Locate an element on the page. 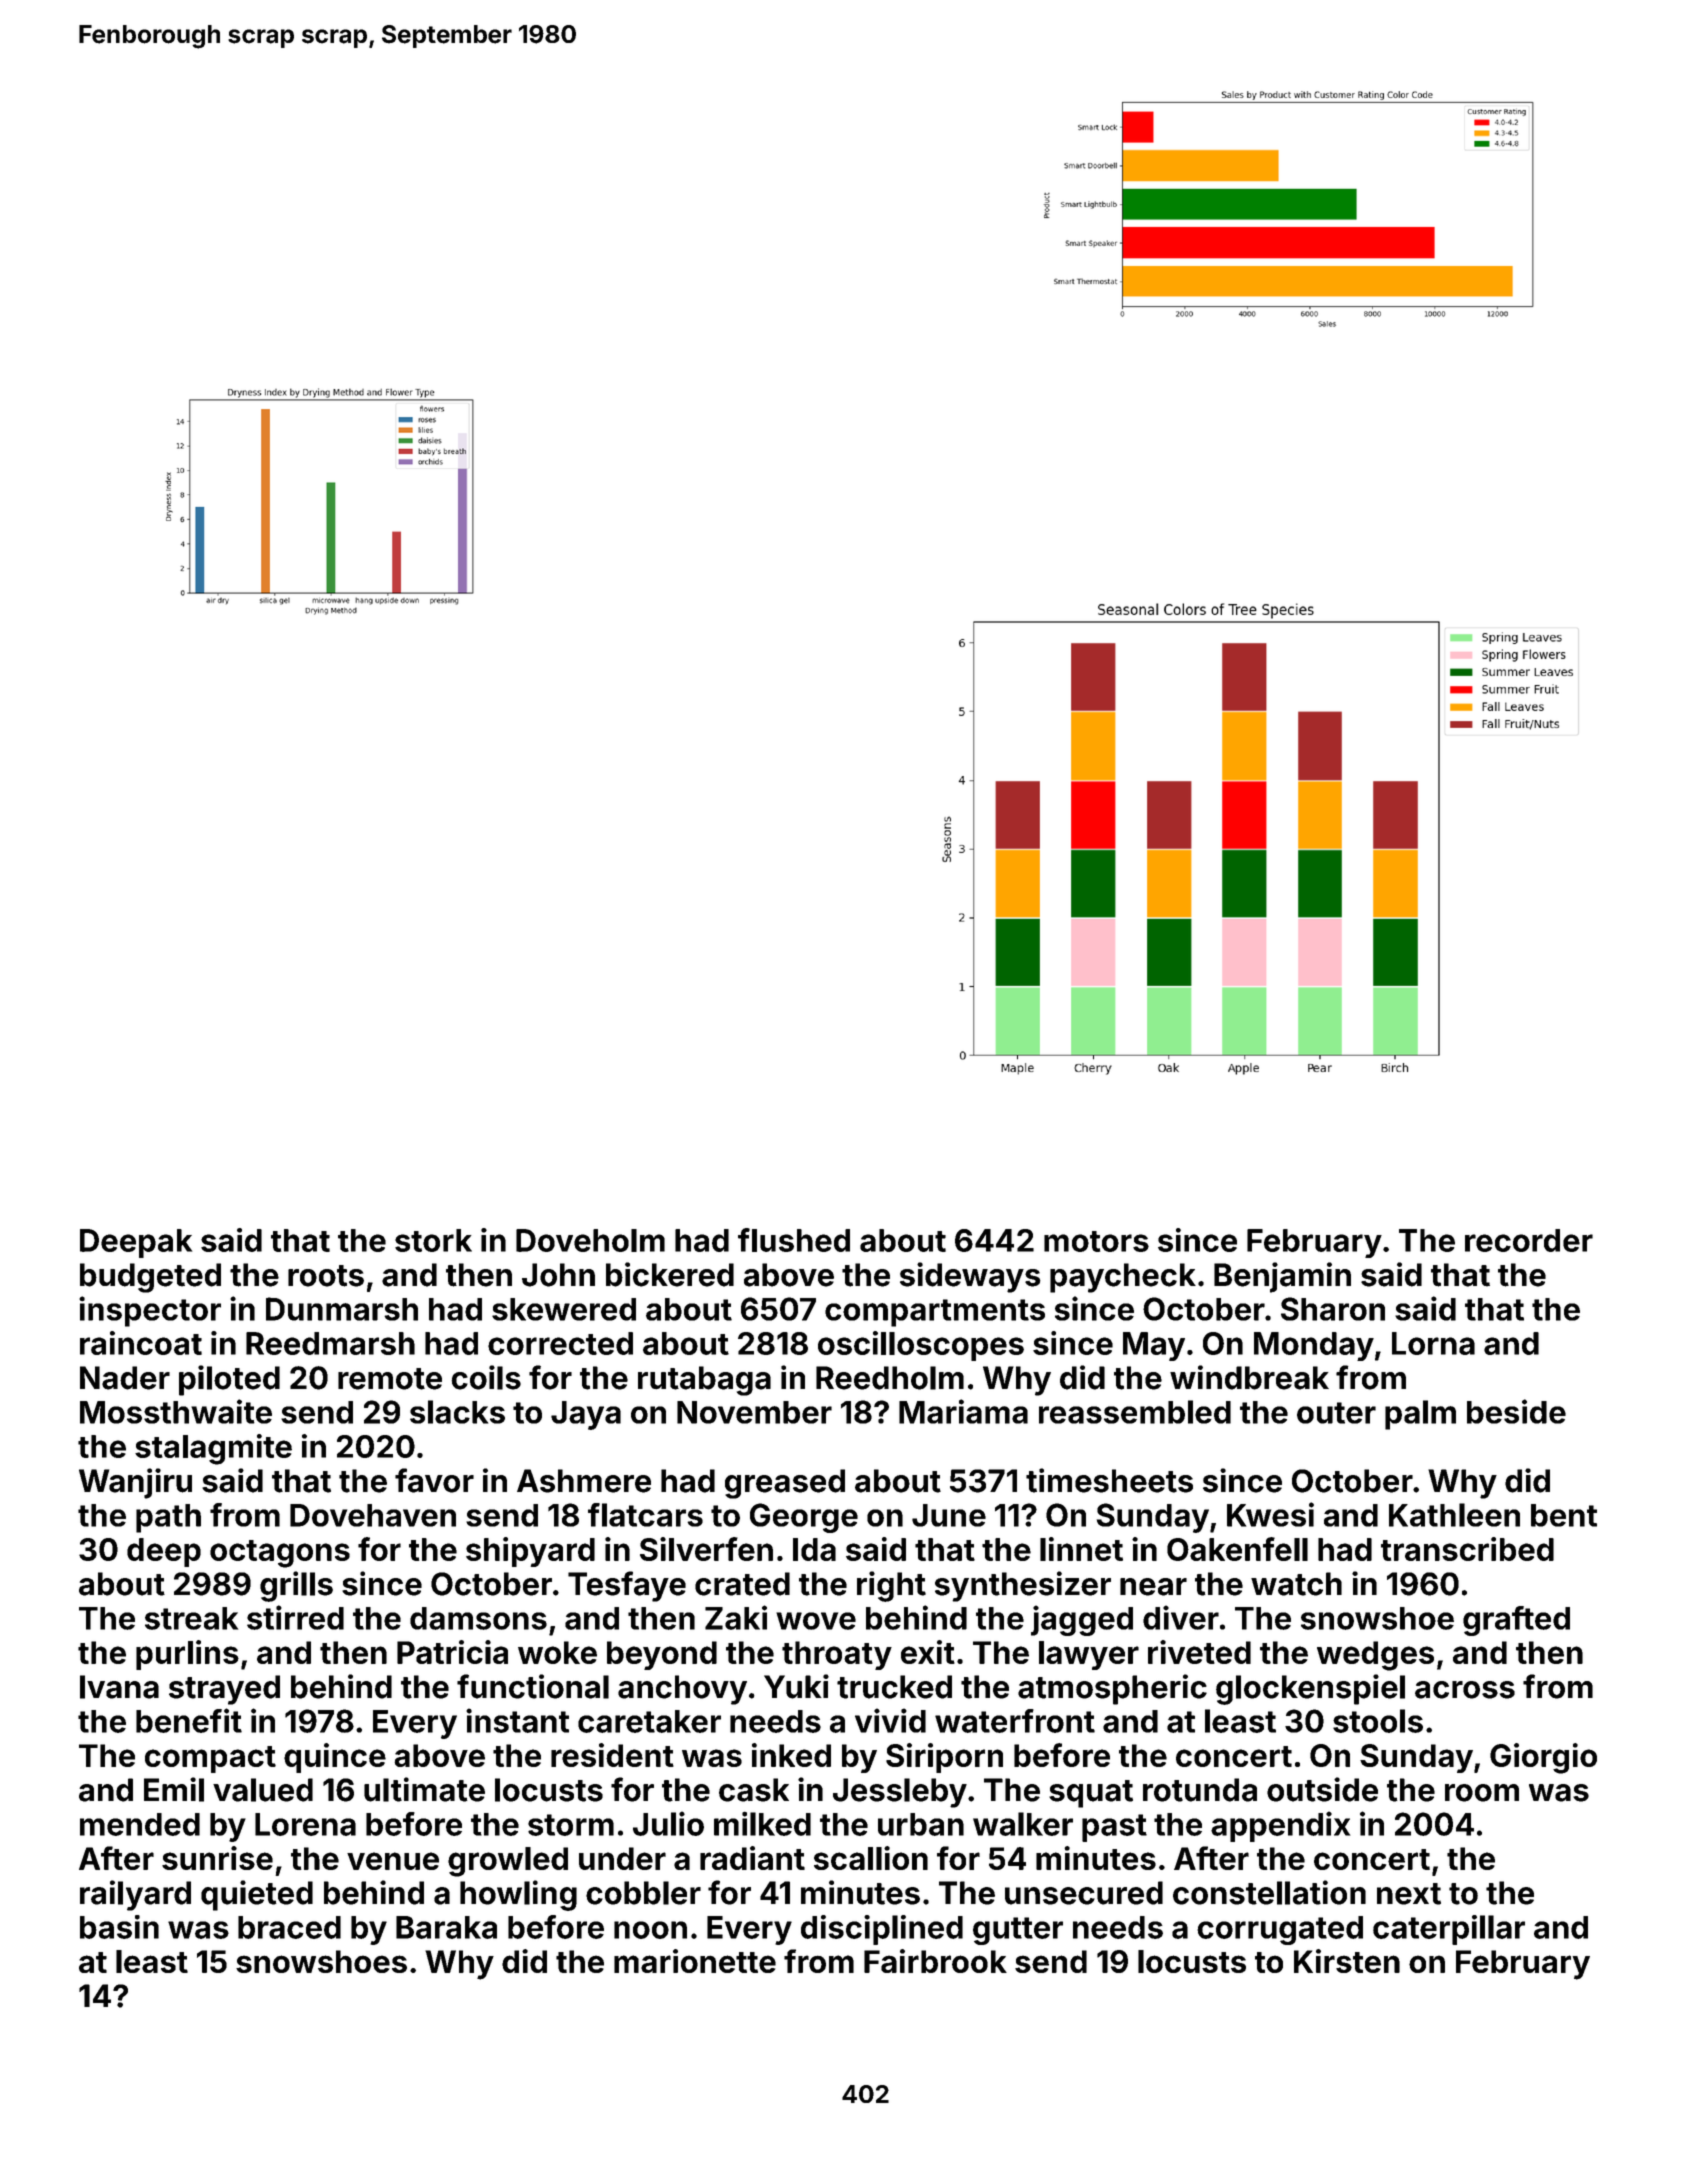  venue is located at coordinates (393, 1861).
